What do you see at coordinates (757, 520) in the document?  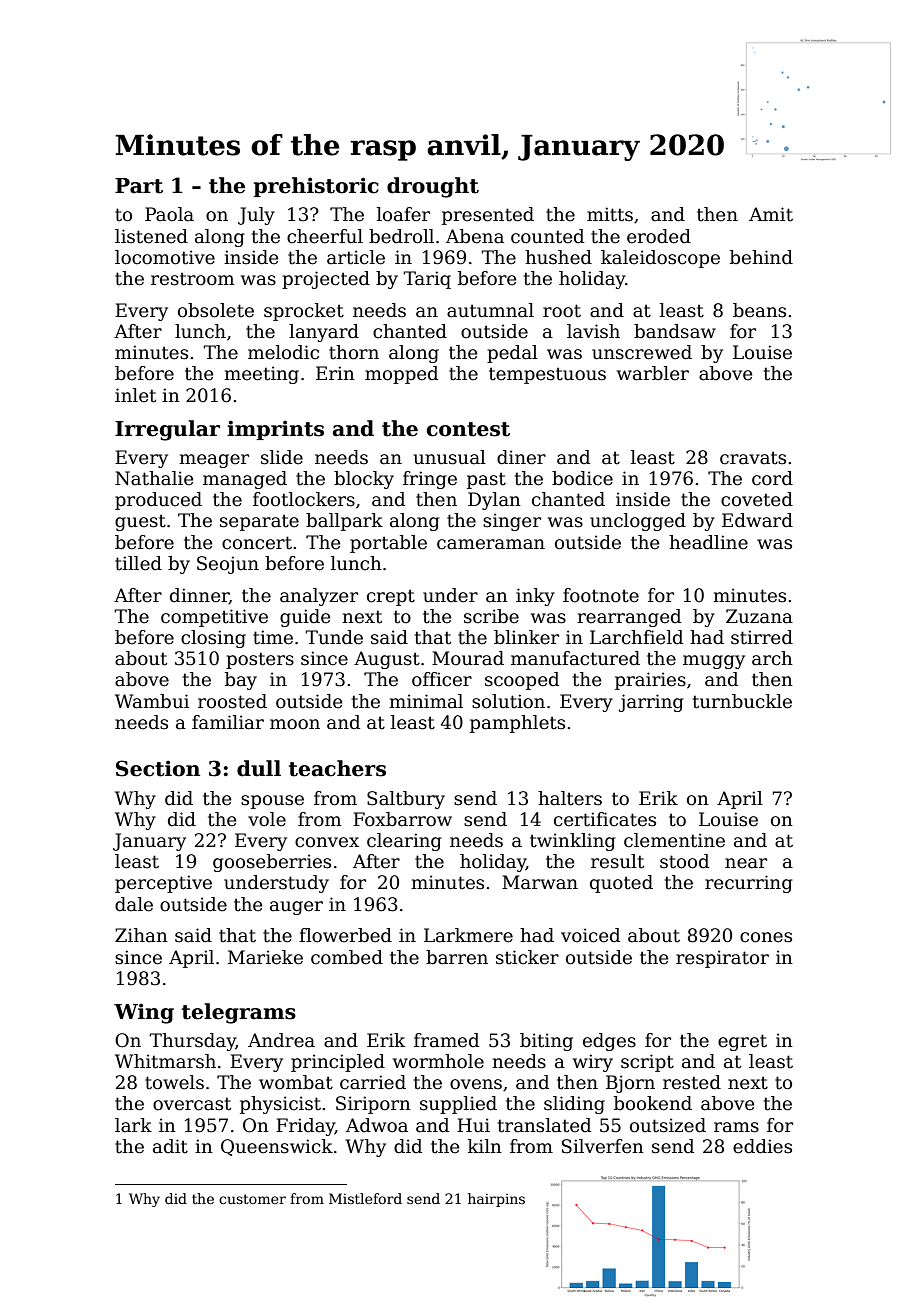 I see `Edward` at bounding box center [757, 520].
